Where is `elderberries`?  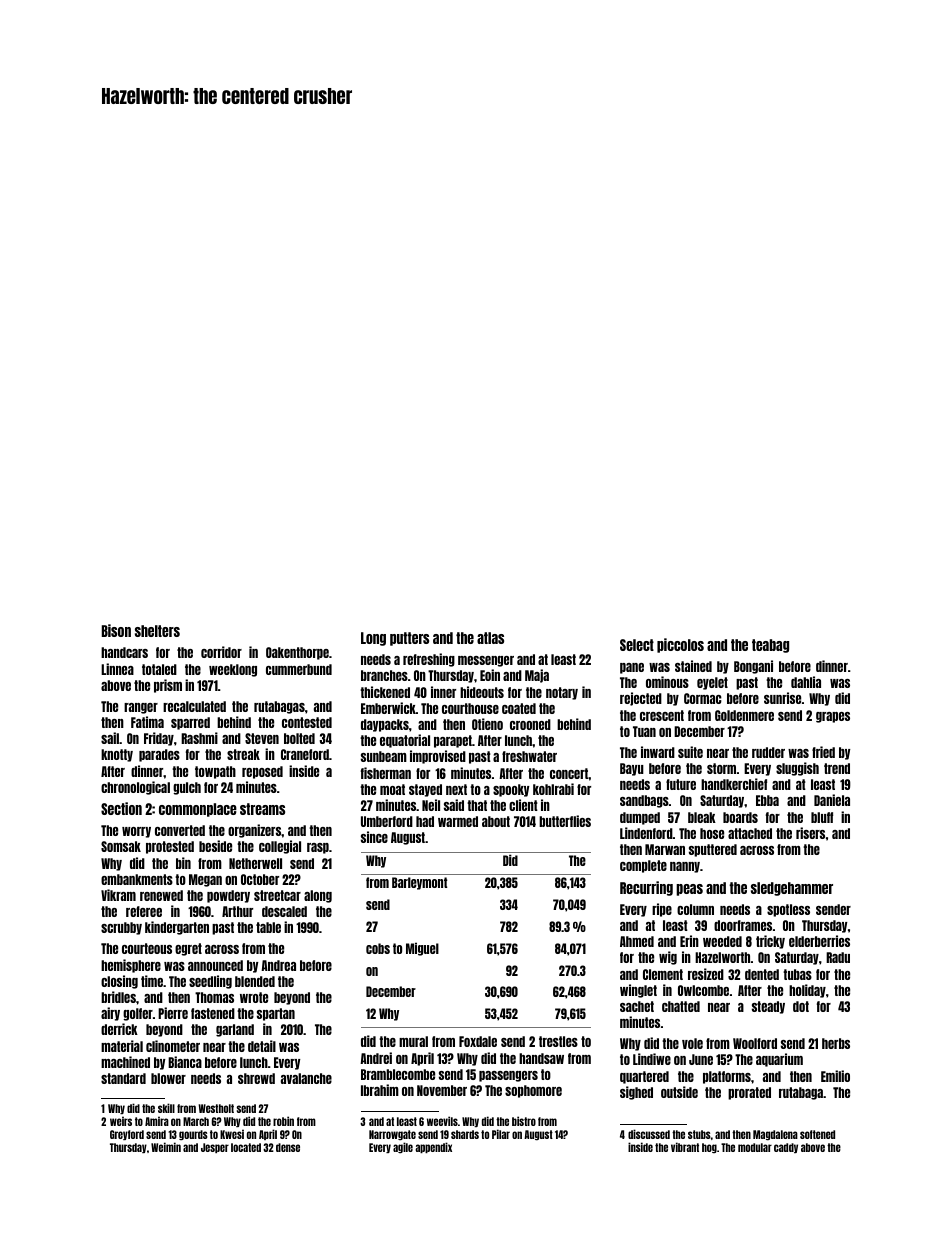
elderberries is located at coordinates (819, 941).
